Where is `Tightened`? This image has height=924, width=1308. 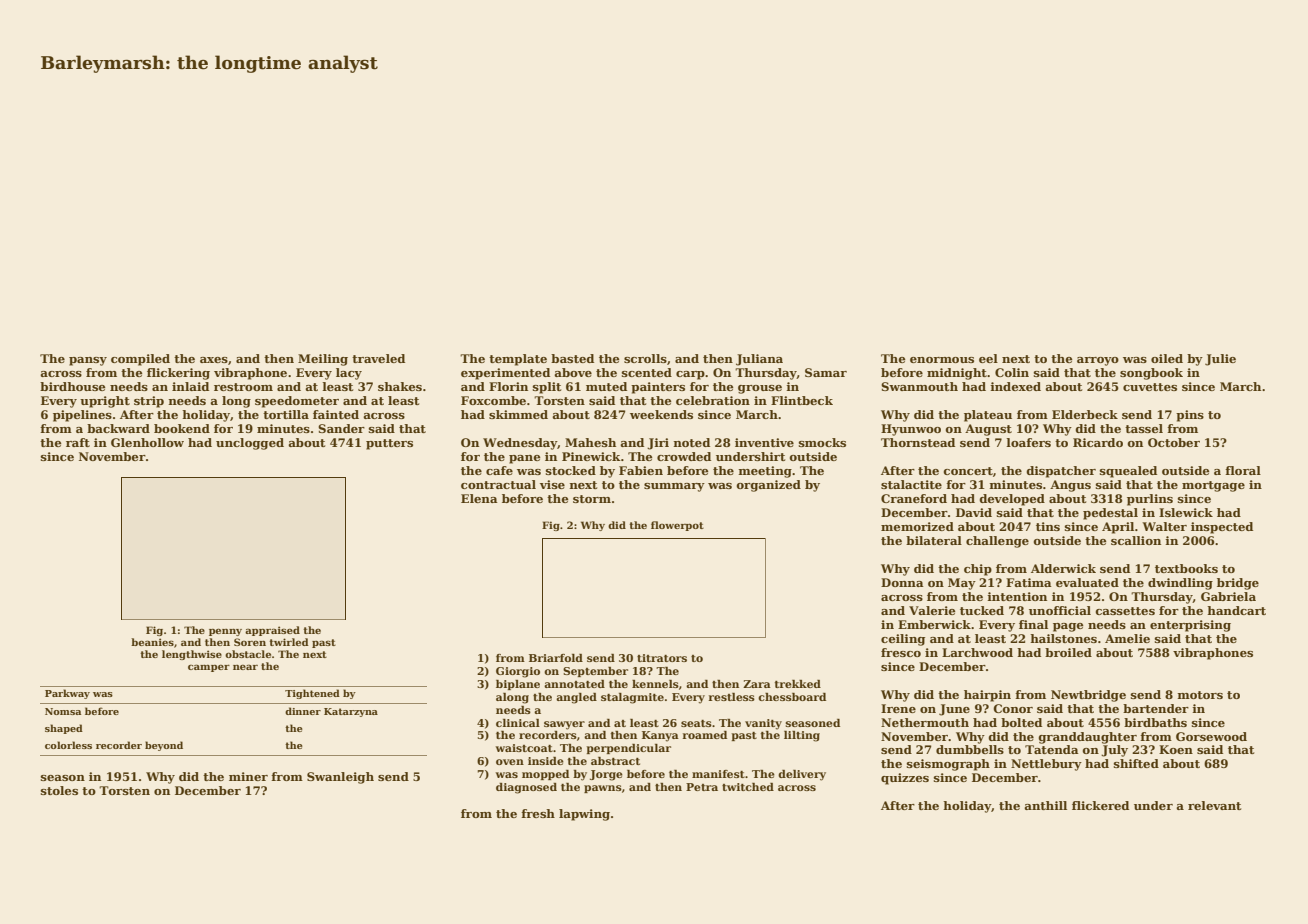
Tightened is located at coordinates (312, 694).
